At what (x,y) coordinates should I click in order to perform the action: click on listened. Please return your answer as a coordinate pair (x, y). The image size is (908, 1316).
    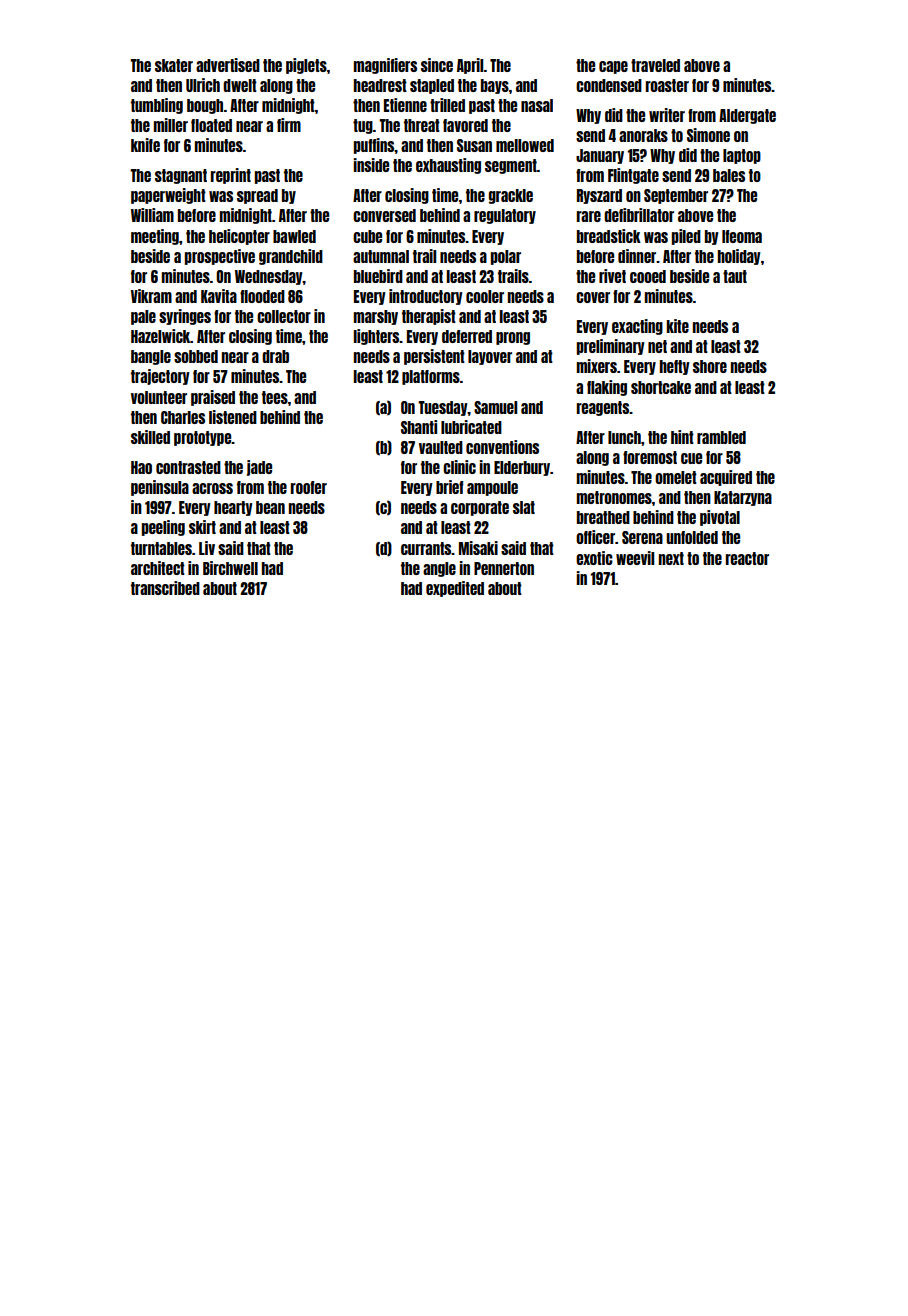
    Looking at the image, I should click on (233, 417).
